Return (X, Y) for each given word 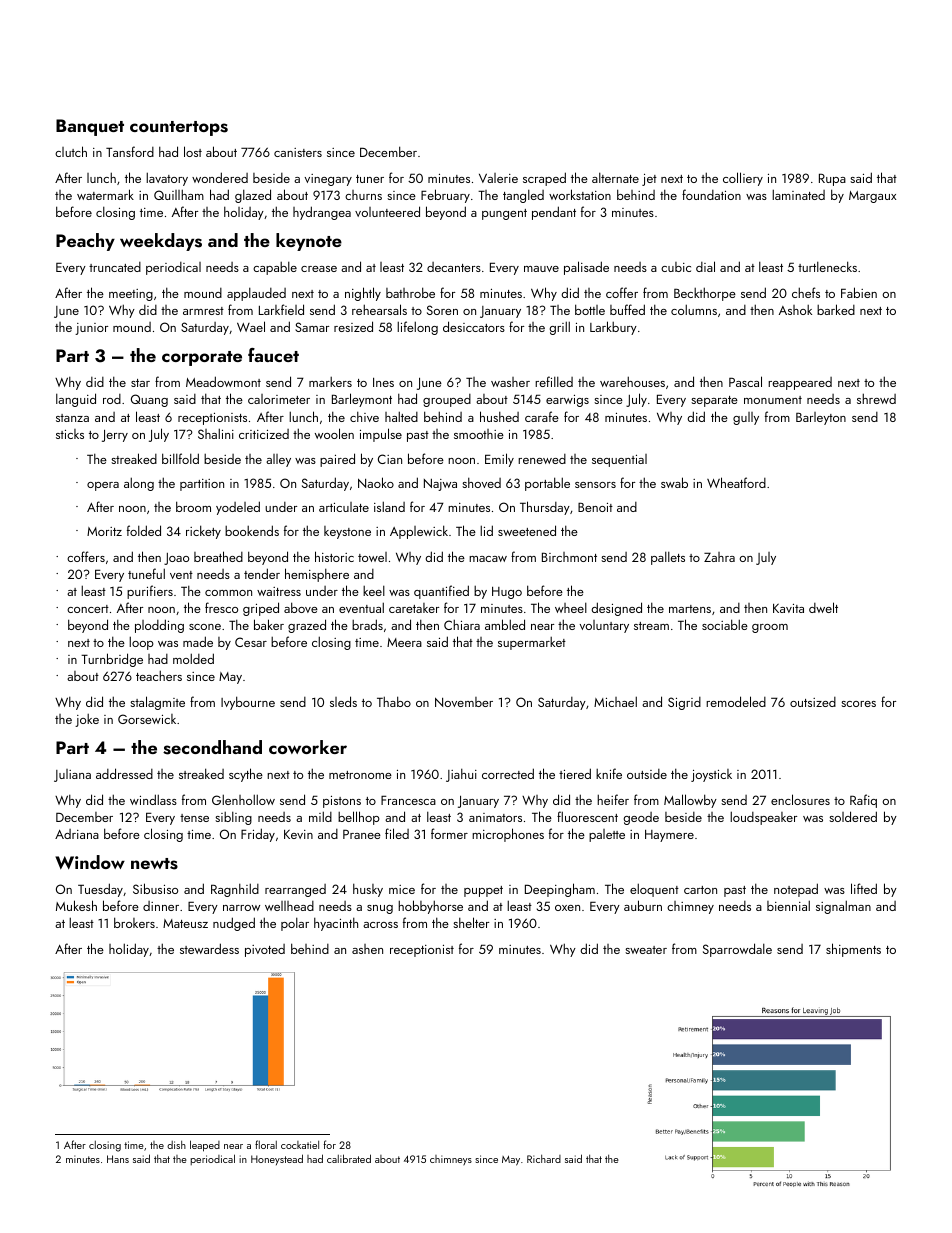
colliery (743, 179)
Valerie (498, 178)
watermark (105, 194)
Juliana (72, 775)
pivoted (265, 950)
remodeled (736, 701)
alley (278, 460)
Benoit (595, 507)
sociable (725, 624)
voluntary (604, 626)
